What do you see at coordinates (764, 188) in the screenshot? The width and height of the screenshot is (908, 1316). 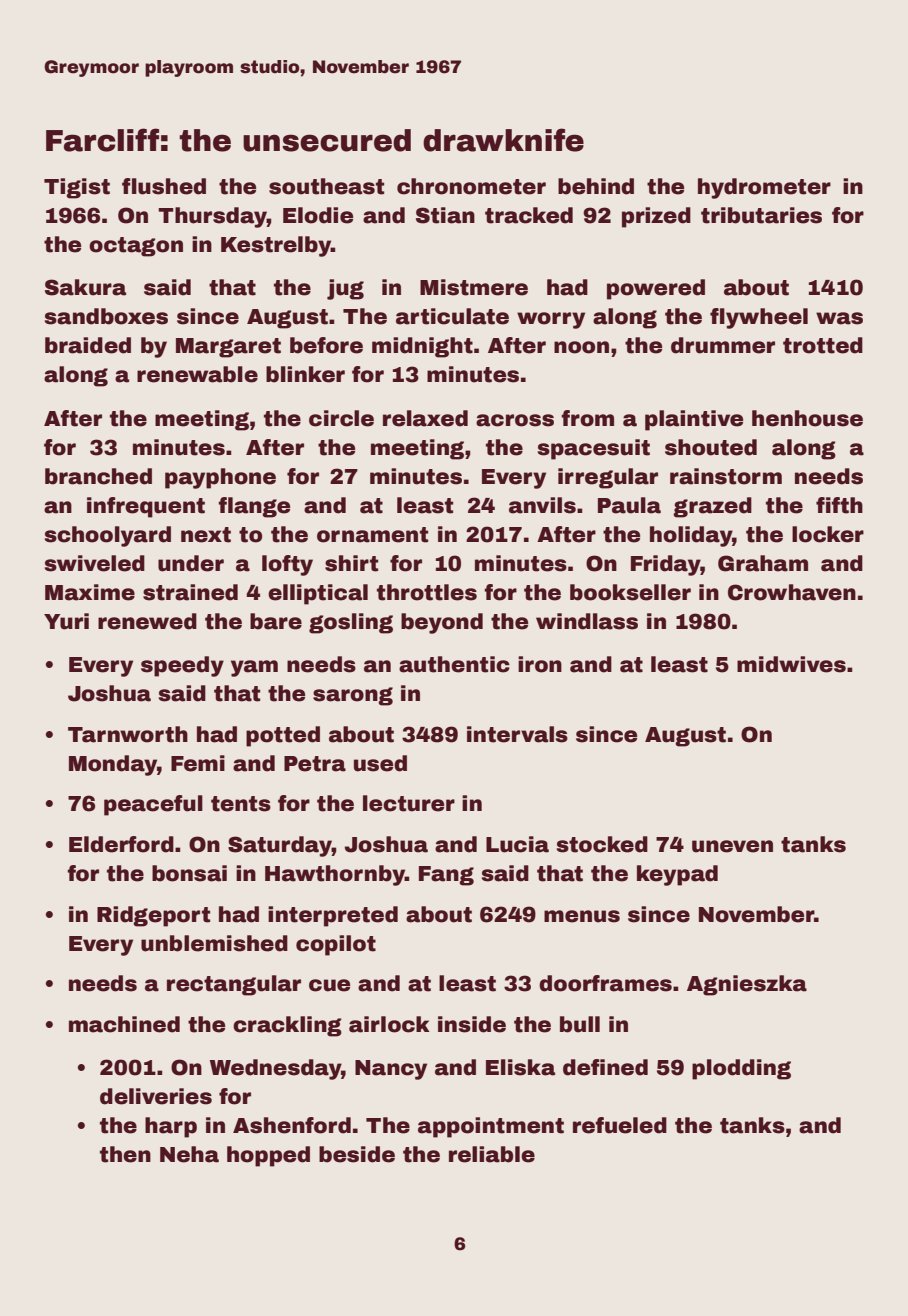 I see `hydrometer` at bounding box center [764, 188].
